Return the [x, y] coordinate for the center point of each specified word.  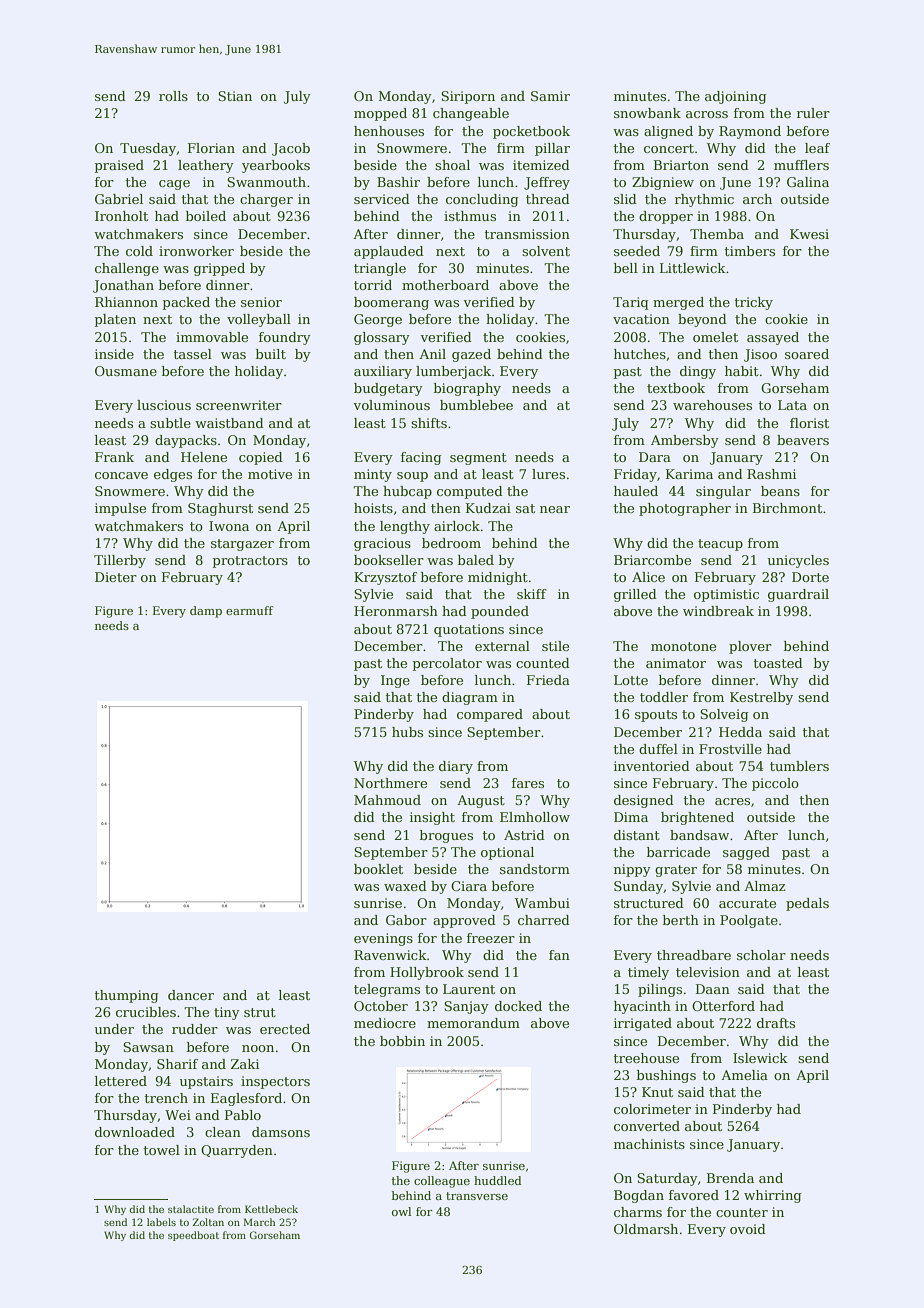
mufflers [801, 165]
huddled [498, 1180]
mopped [380, 114]
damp [206, 612]
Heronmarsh [396, 611]
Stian [235, 96]
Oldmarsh [646, 1229]
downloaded [135, 1132]
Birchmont [787, 508]
